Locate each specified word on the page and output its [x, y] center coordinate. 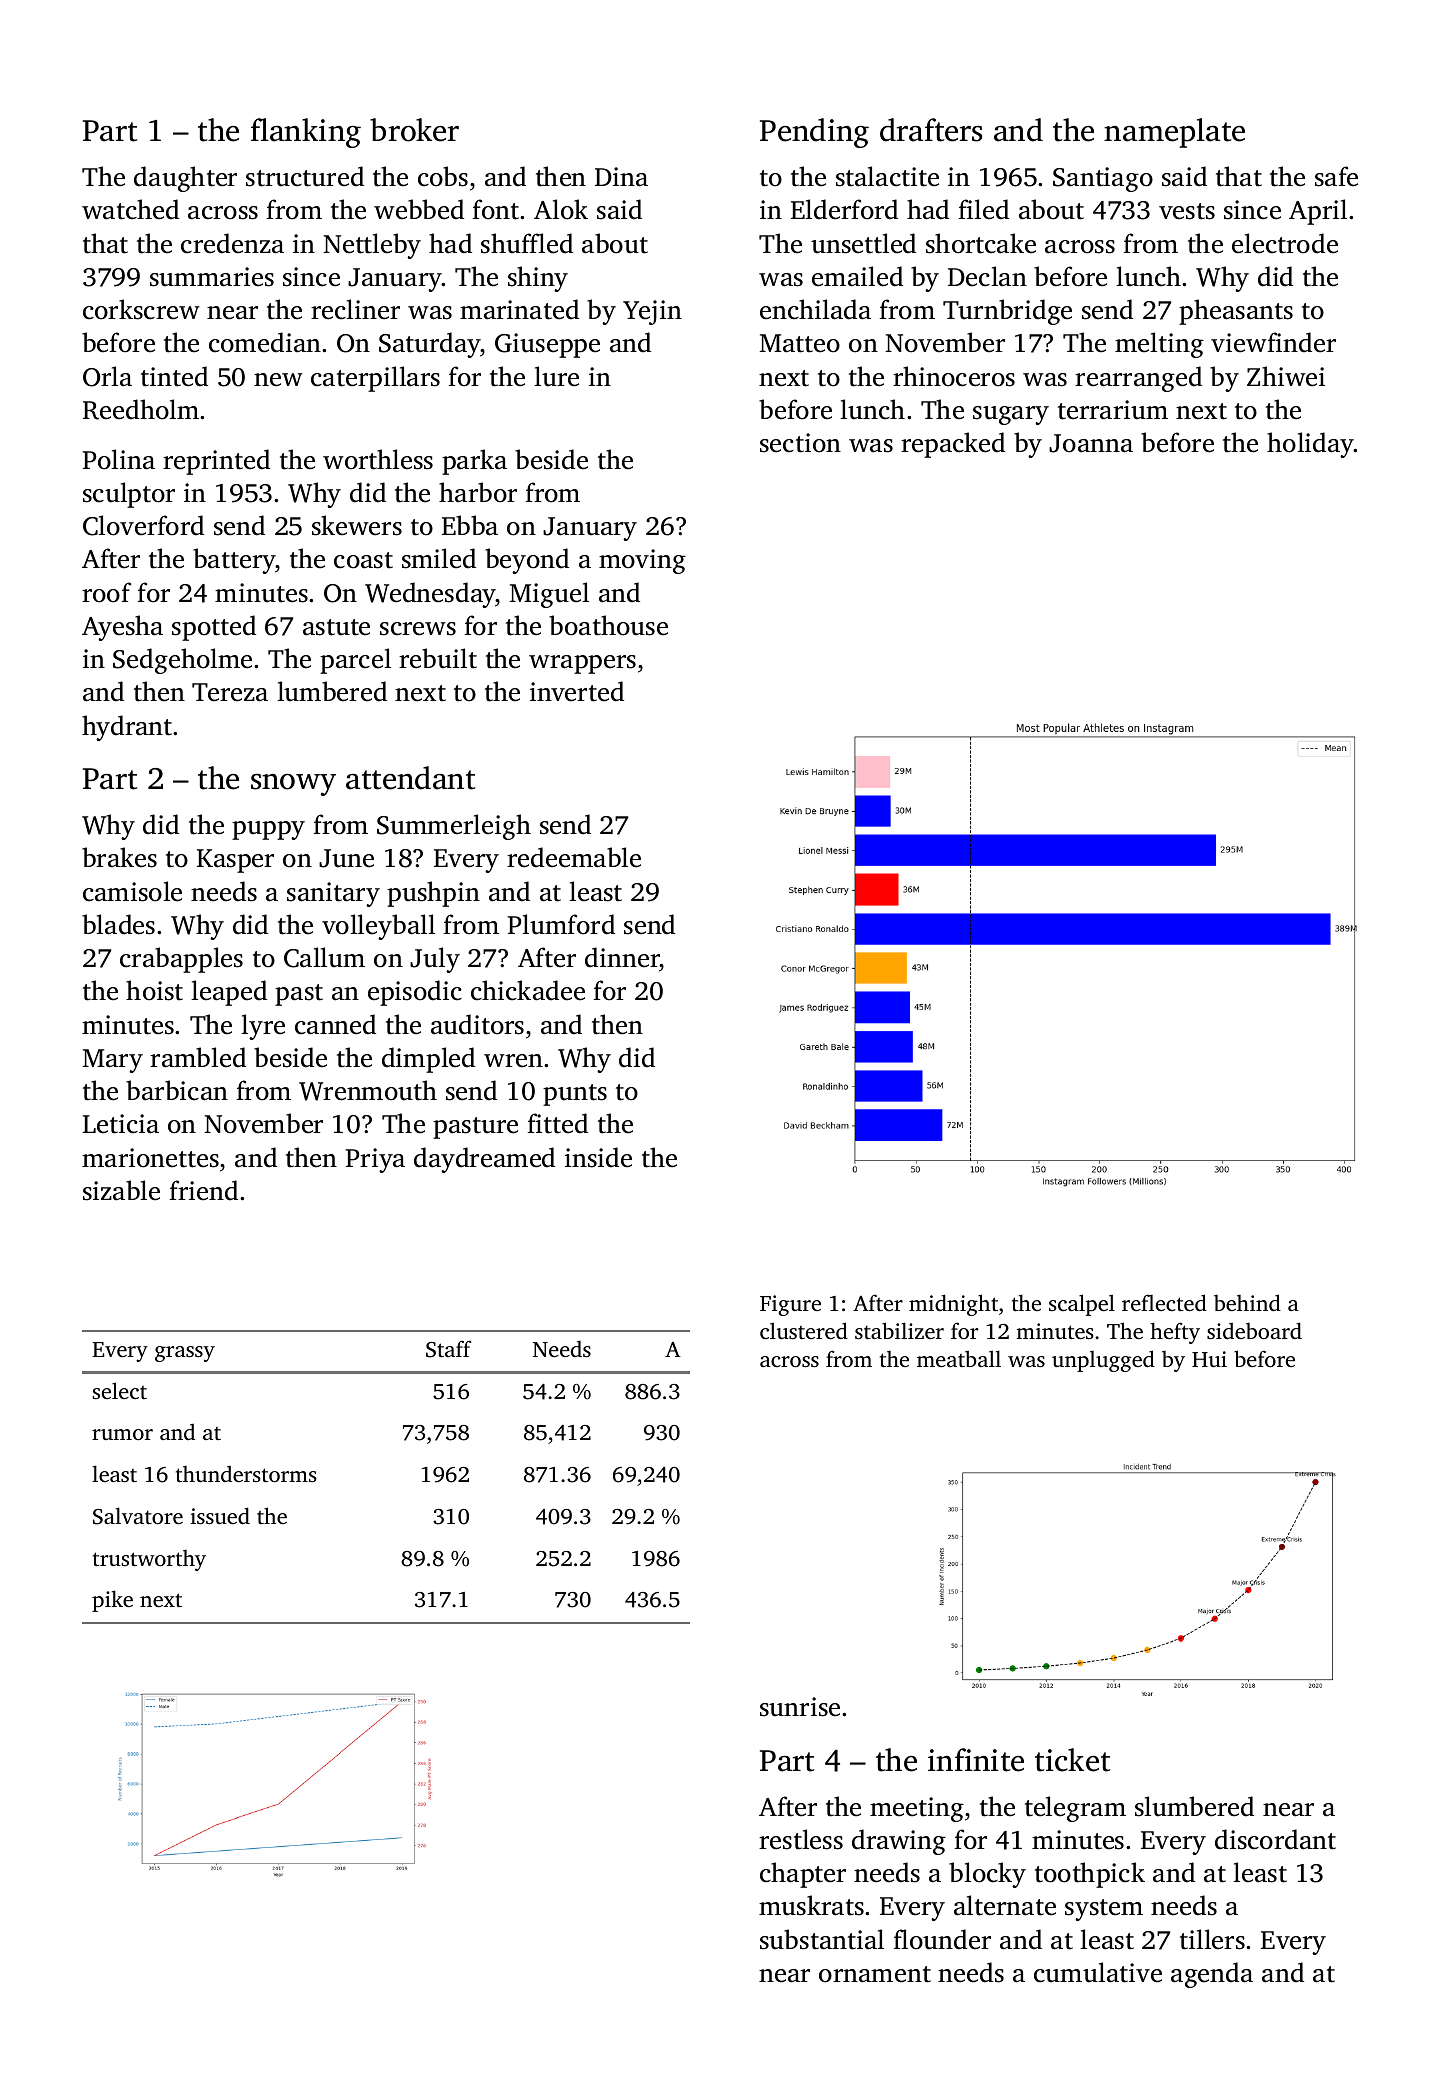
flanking [306, 133]
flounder [942, 1939]
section [800, 443]
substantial [822, 1939]
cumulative [1098, 1972]
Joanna [1091, 443]
